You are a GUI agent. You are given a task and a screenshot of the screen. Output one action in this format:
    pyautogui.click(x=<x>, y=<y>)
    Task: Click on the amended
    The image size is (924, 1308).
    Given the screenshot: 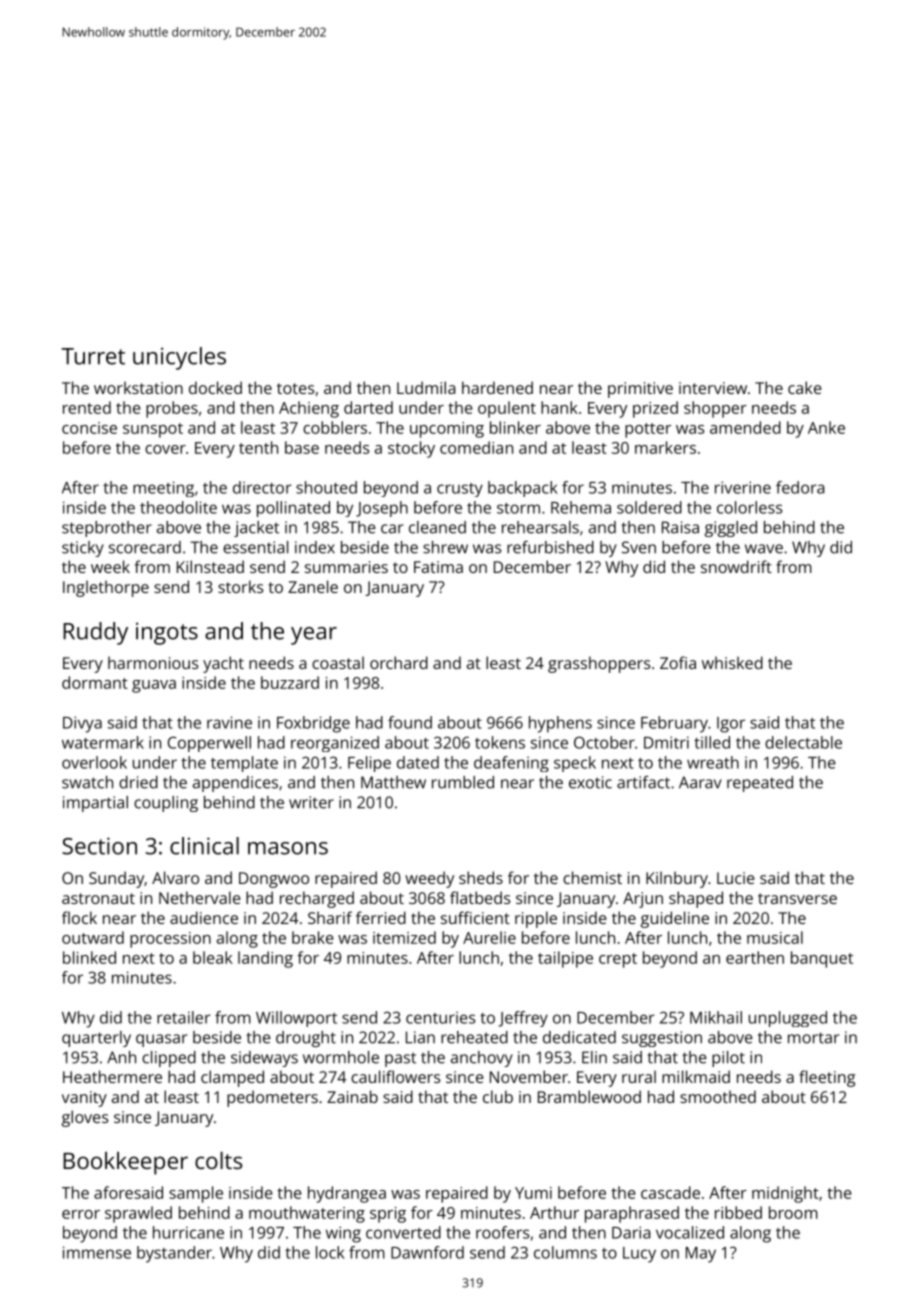 What is the action you would take?
    pyautogui.click(x=745, y=427)
